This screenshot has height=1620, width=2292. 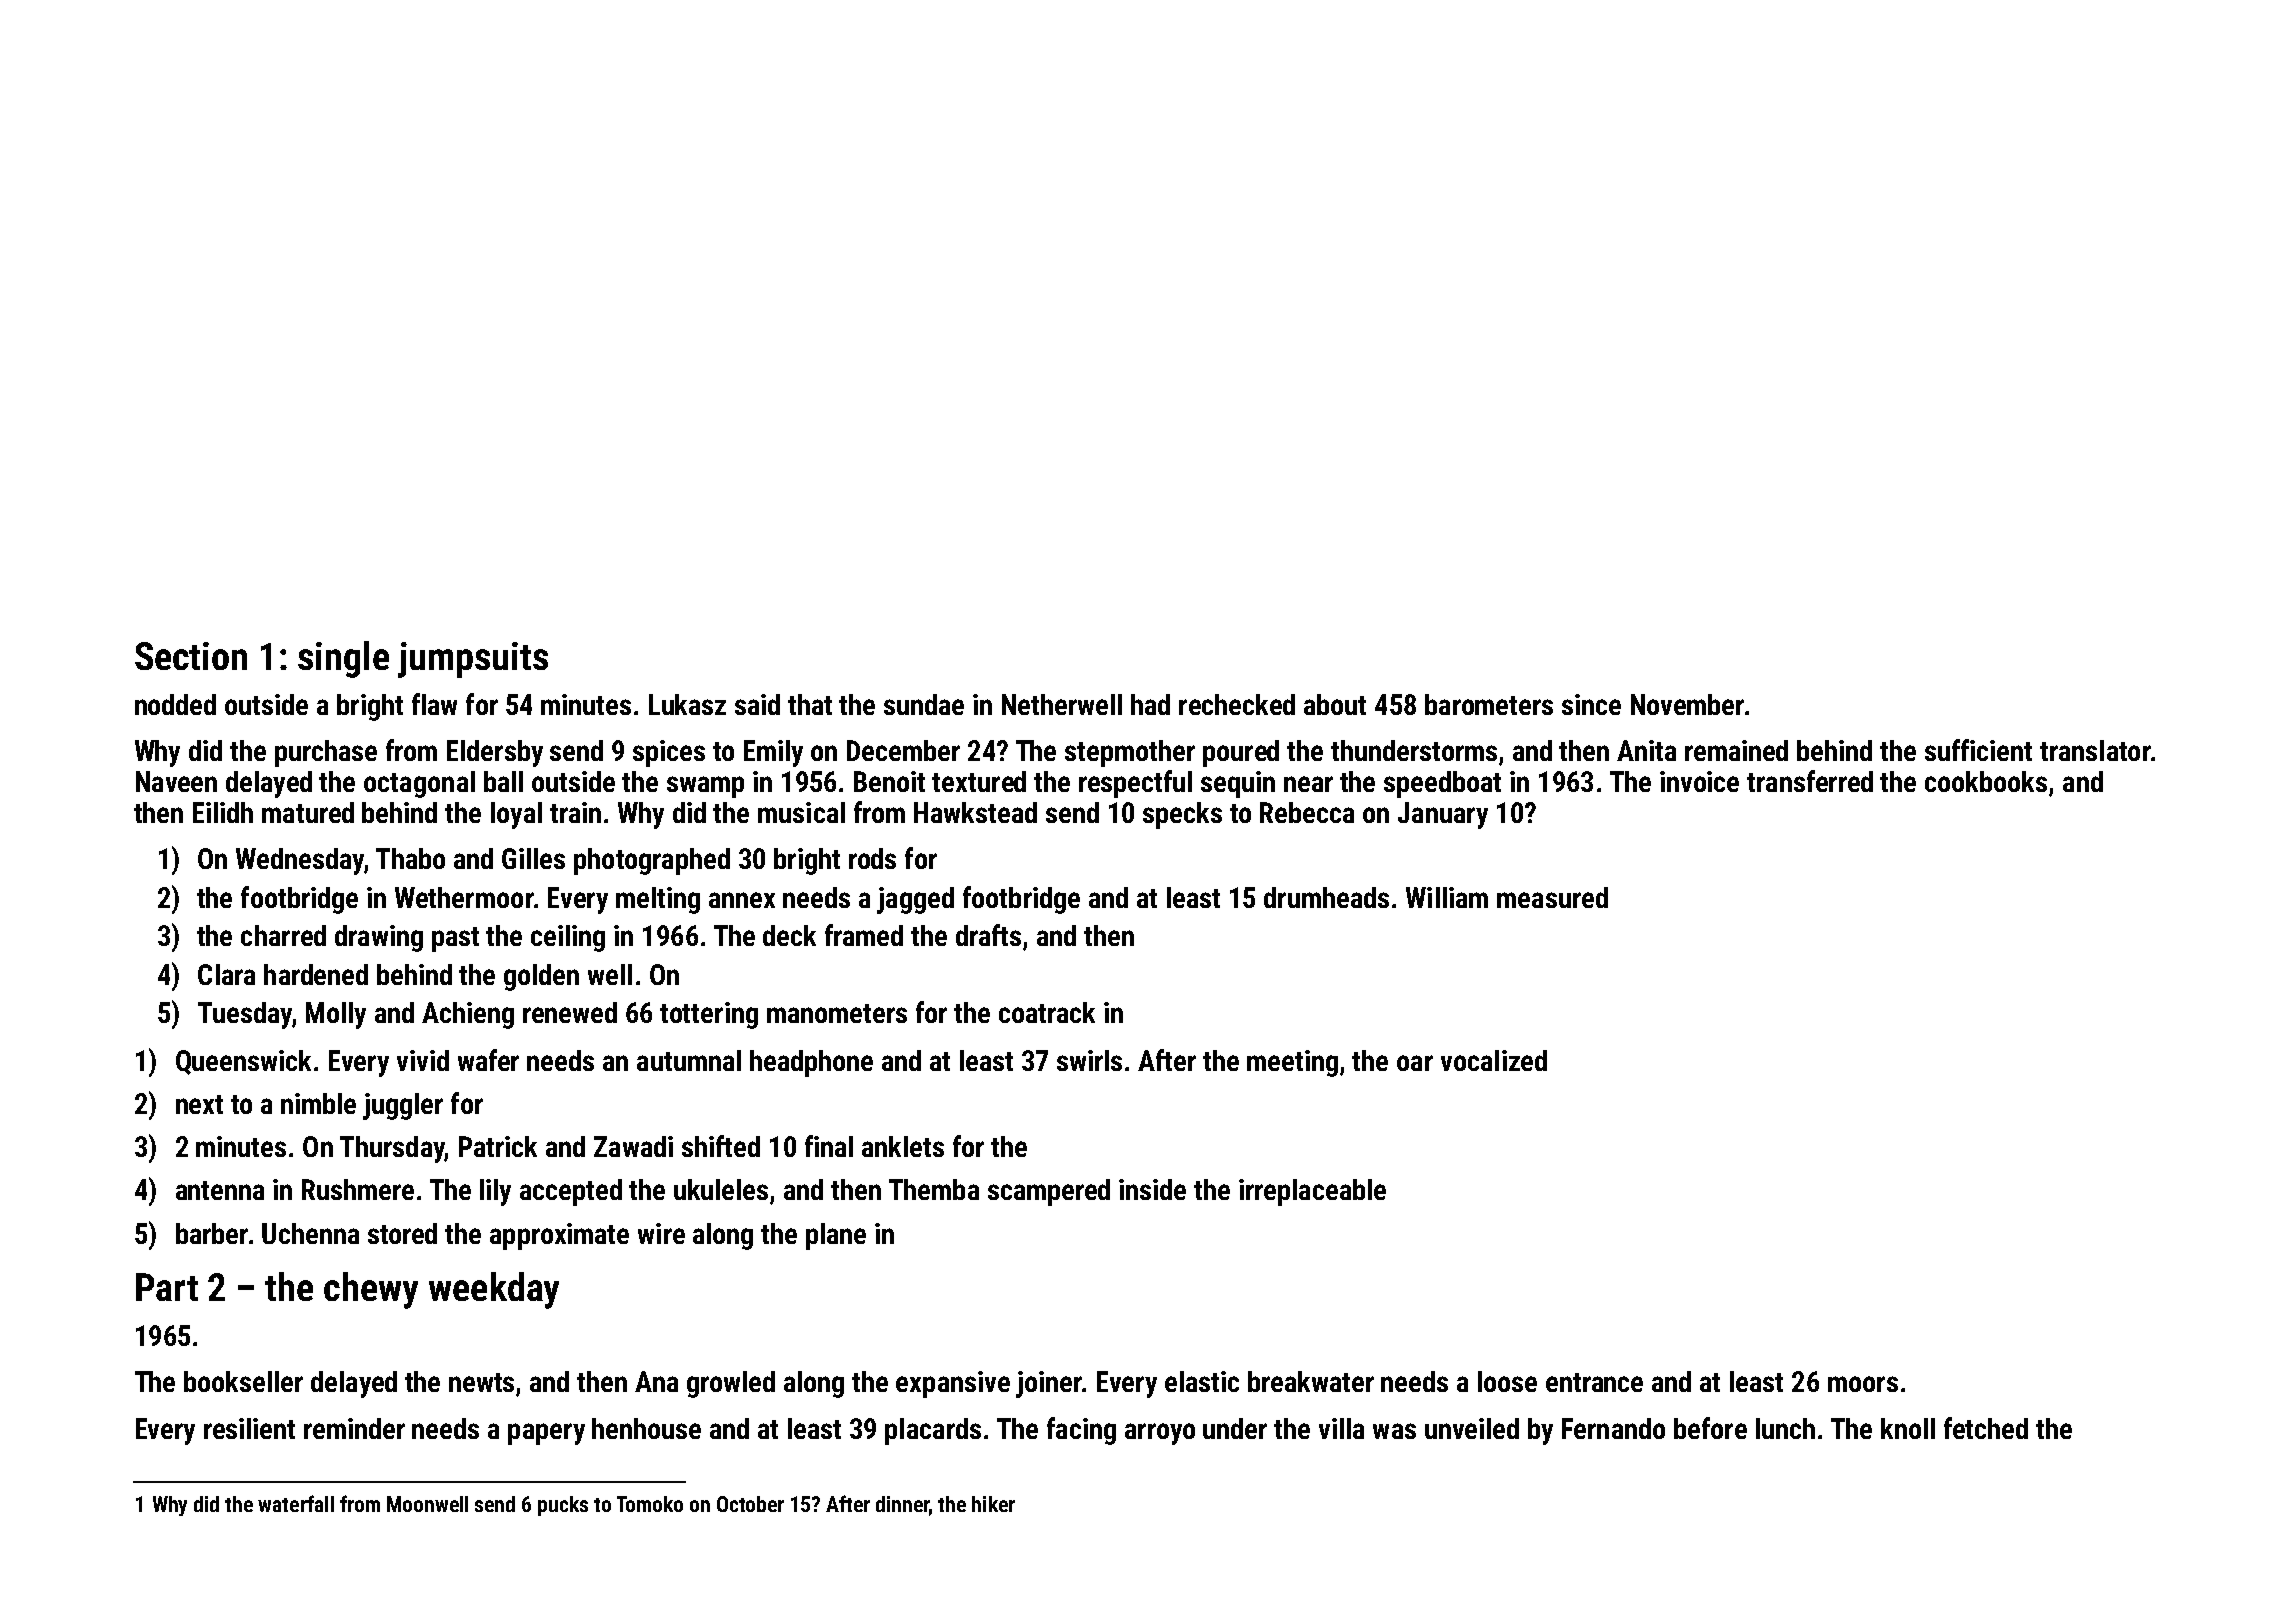 What do you see at coordinates (1552, 897) in the screenshot?
I see `measured` at bounding box center [1552, 897].
